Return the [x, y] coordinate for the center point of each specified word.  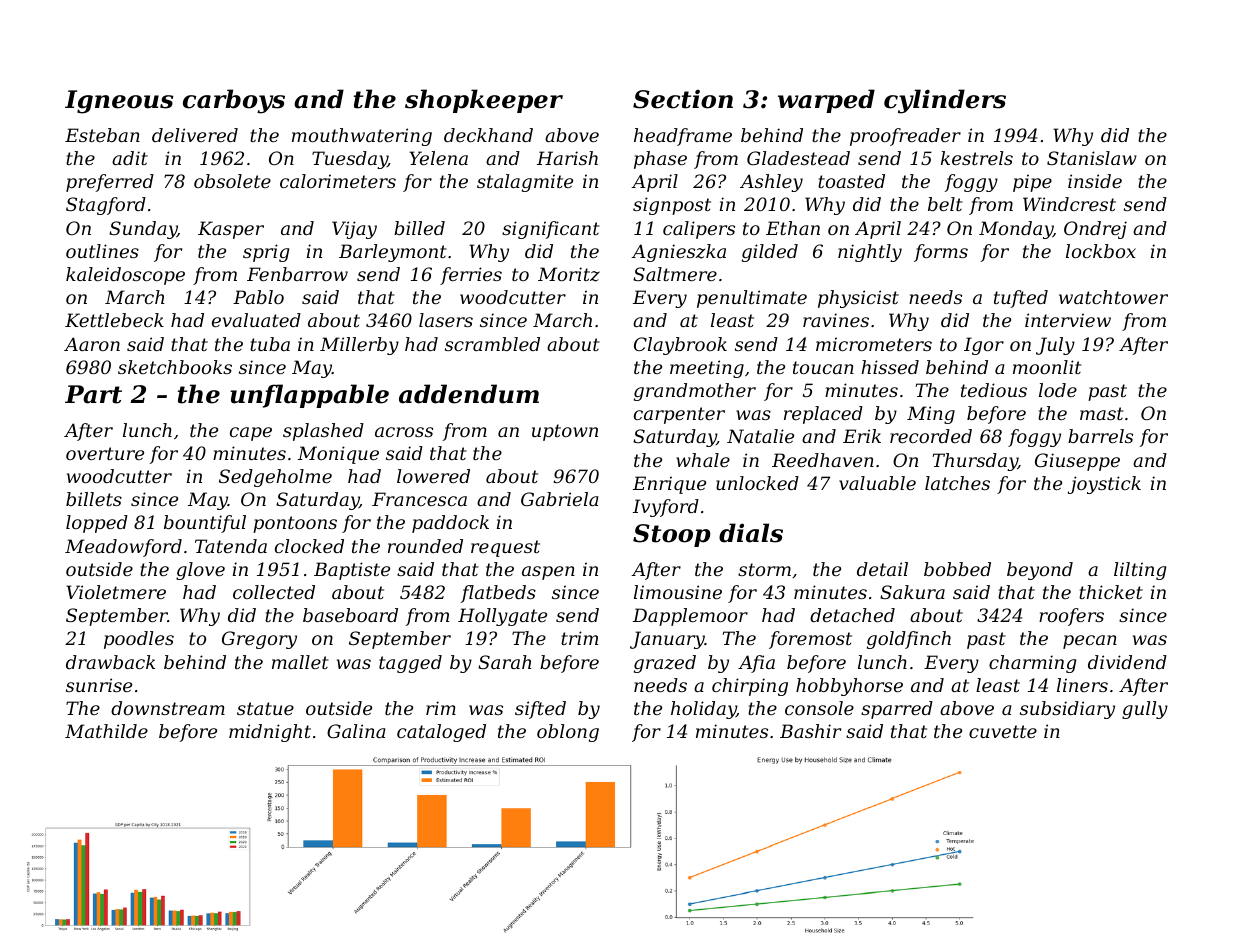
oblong [568, 733]
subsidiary [1067, 710]
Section [683, 99]
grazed [665, 664]
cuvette [1003, 731]
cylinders [945, 101]
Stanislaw [1092, 158]
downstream [168, 708]
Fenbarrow [297, 274]
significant [551, 230]
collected [274, 592]
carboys [234, 101]
